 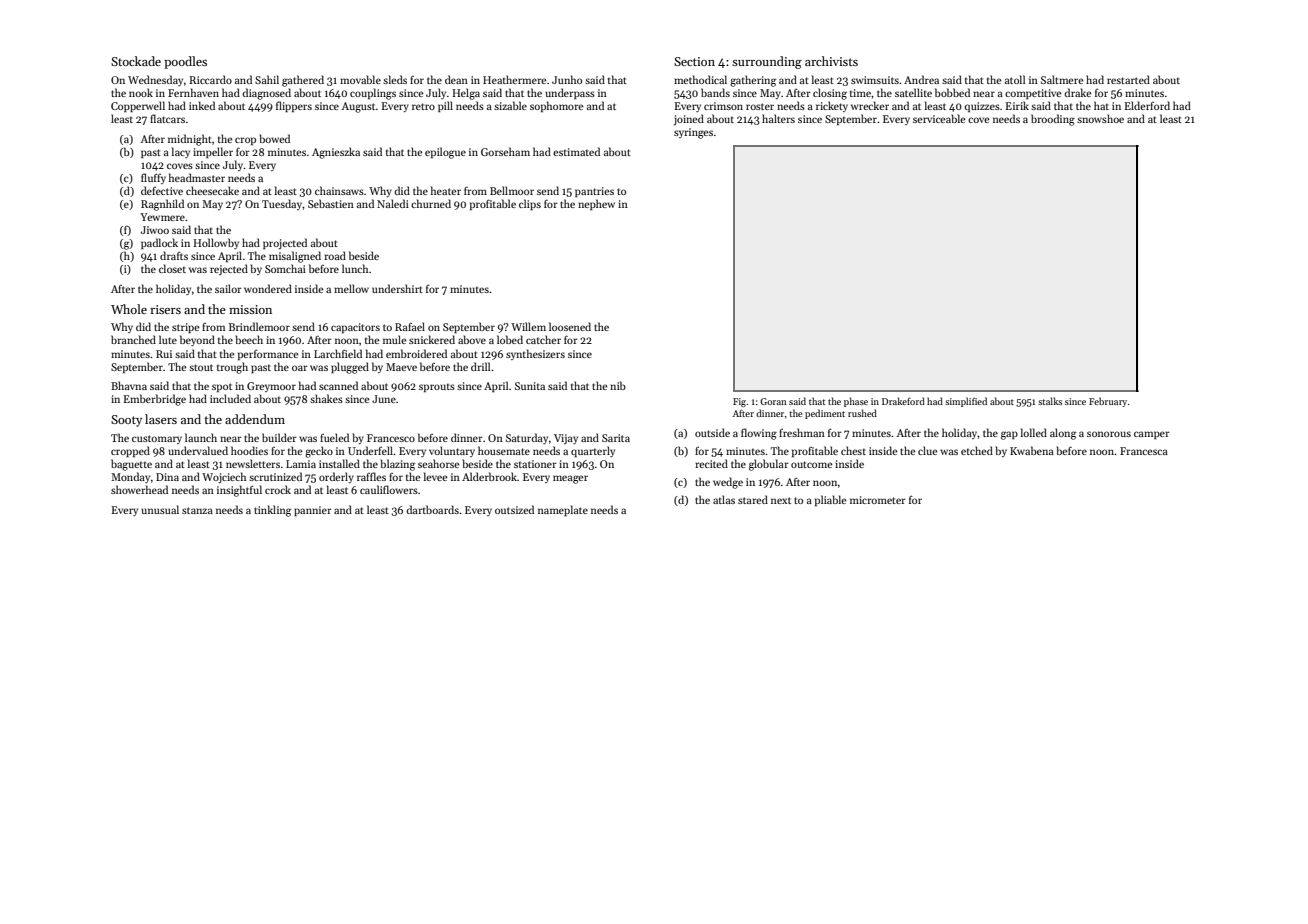 I want to click on loosened, so click(x=570, y=326).
